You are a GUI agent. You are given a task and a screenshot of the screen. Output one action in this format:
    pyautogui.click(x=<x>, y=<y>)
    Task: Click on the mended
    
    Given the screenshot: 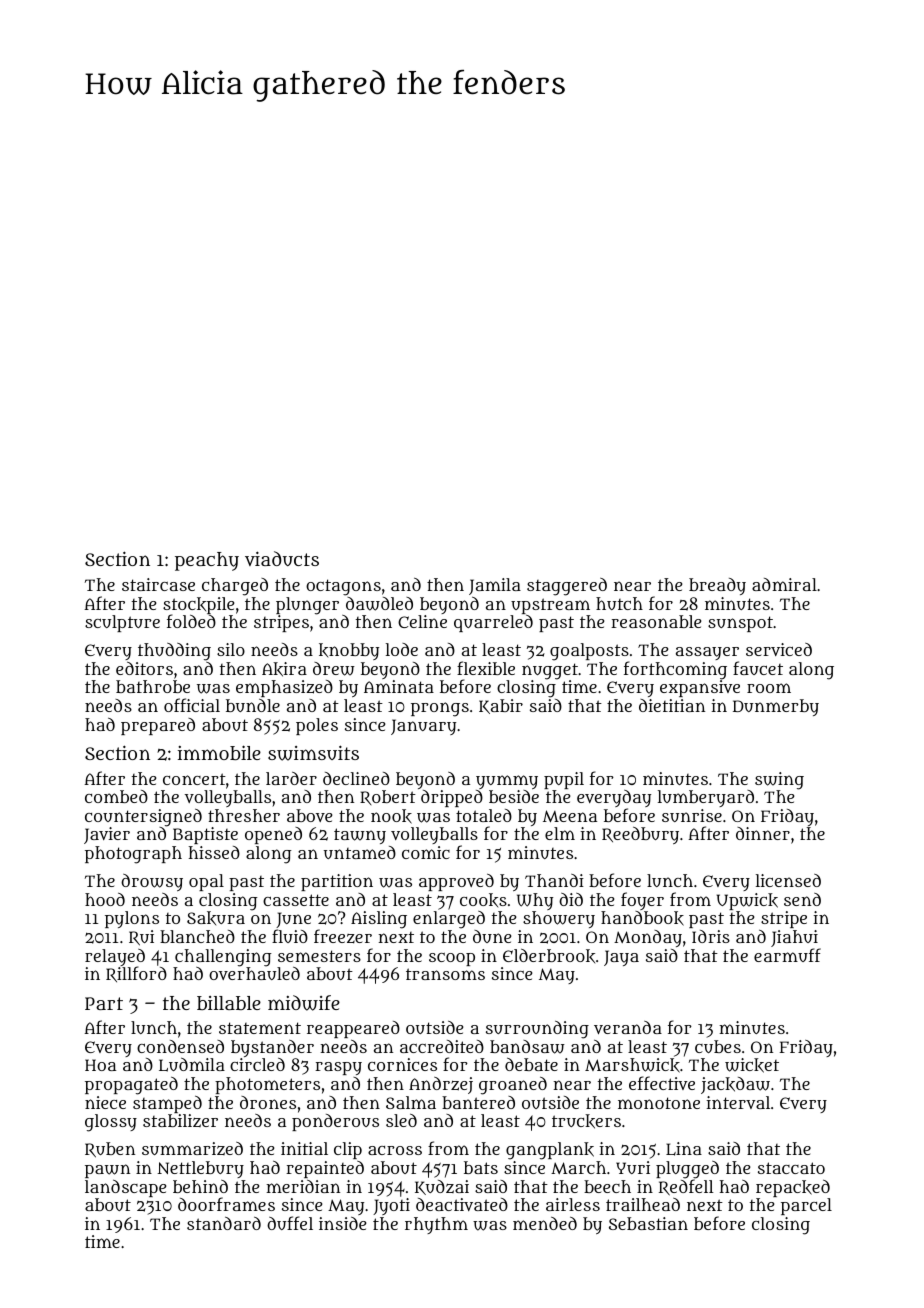 What is the action you would take?
    pyautogui.click(x=545, y=1223)
